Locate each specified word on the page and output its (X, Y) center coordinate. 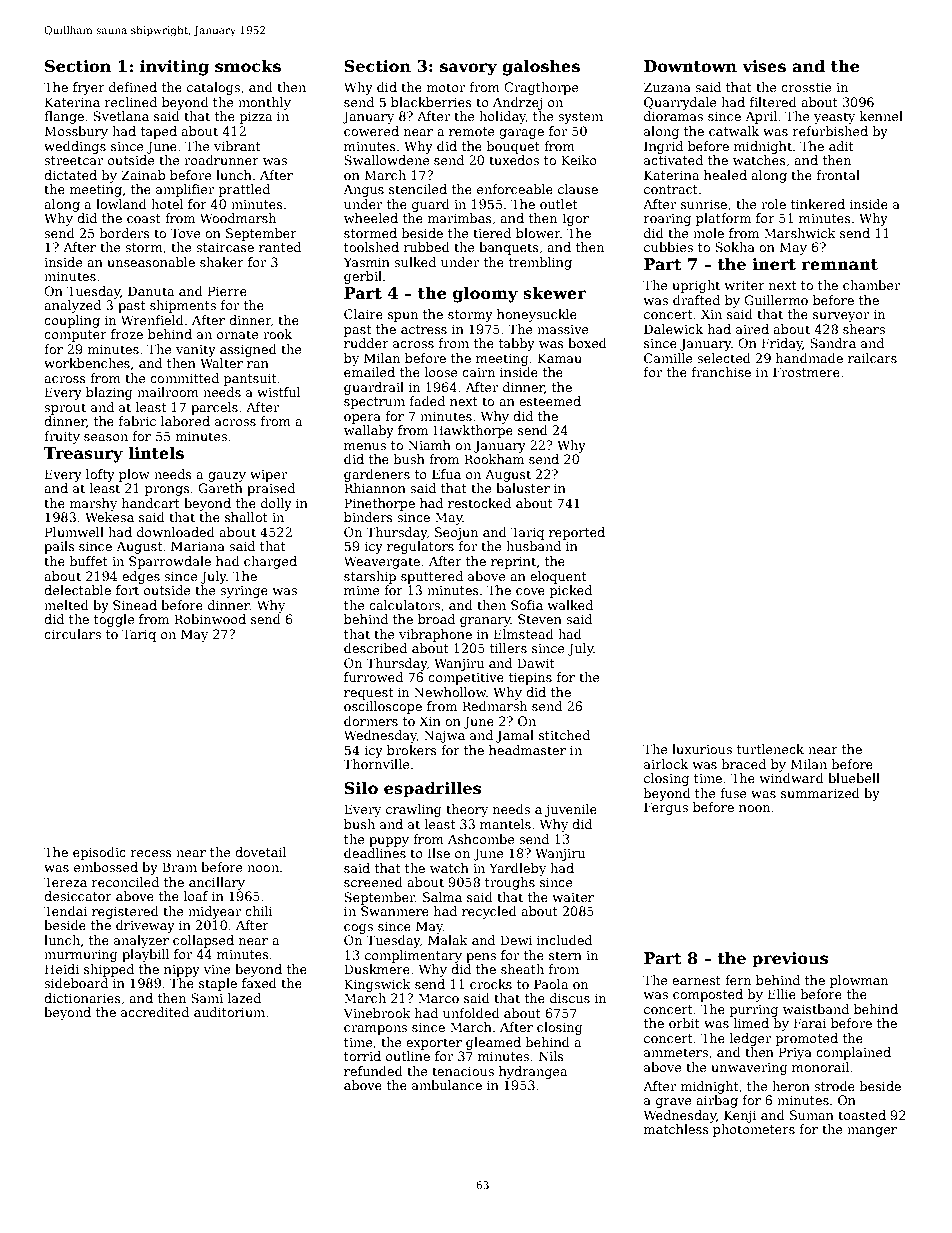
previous (790, 960)
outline (408, 1056)
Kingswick (377, 985)
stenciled (418, 189)
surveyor (841, 317)
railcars (872, 358)
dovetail (260, 852)
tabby (517, 344)
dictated (70, 175)
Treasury (83, 455)
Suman (812, 1115)
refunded (373, 1071)
